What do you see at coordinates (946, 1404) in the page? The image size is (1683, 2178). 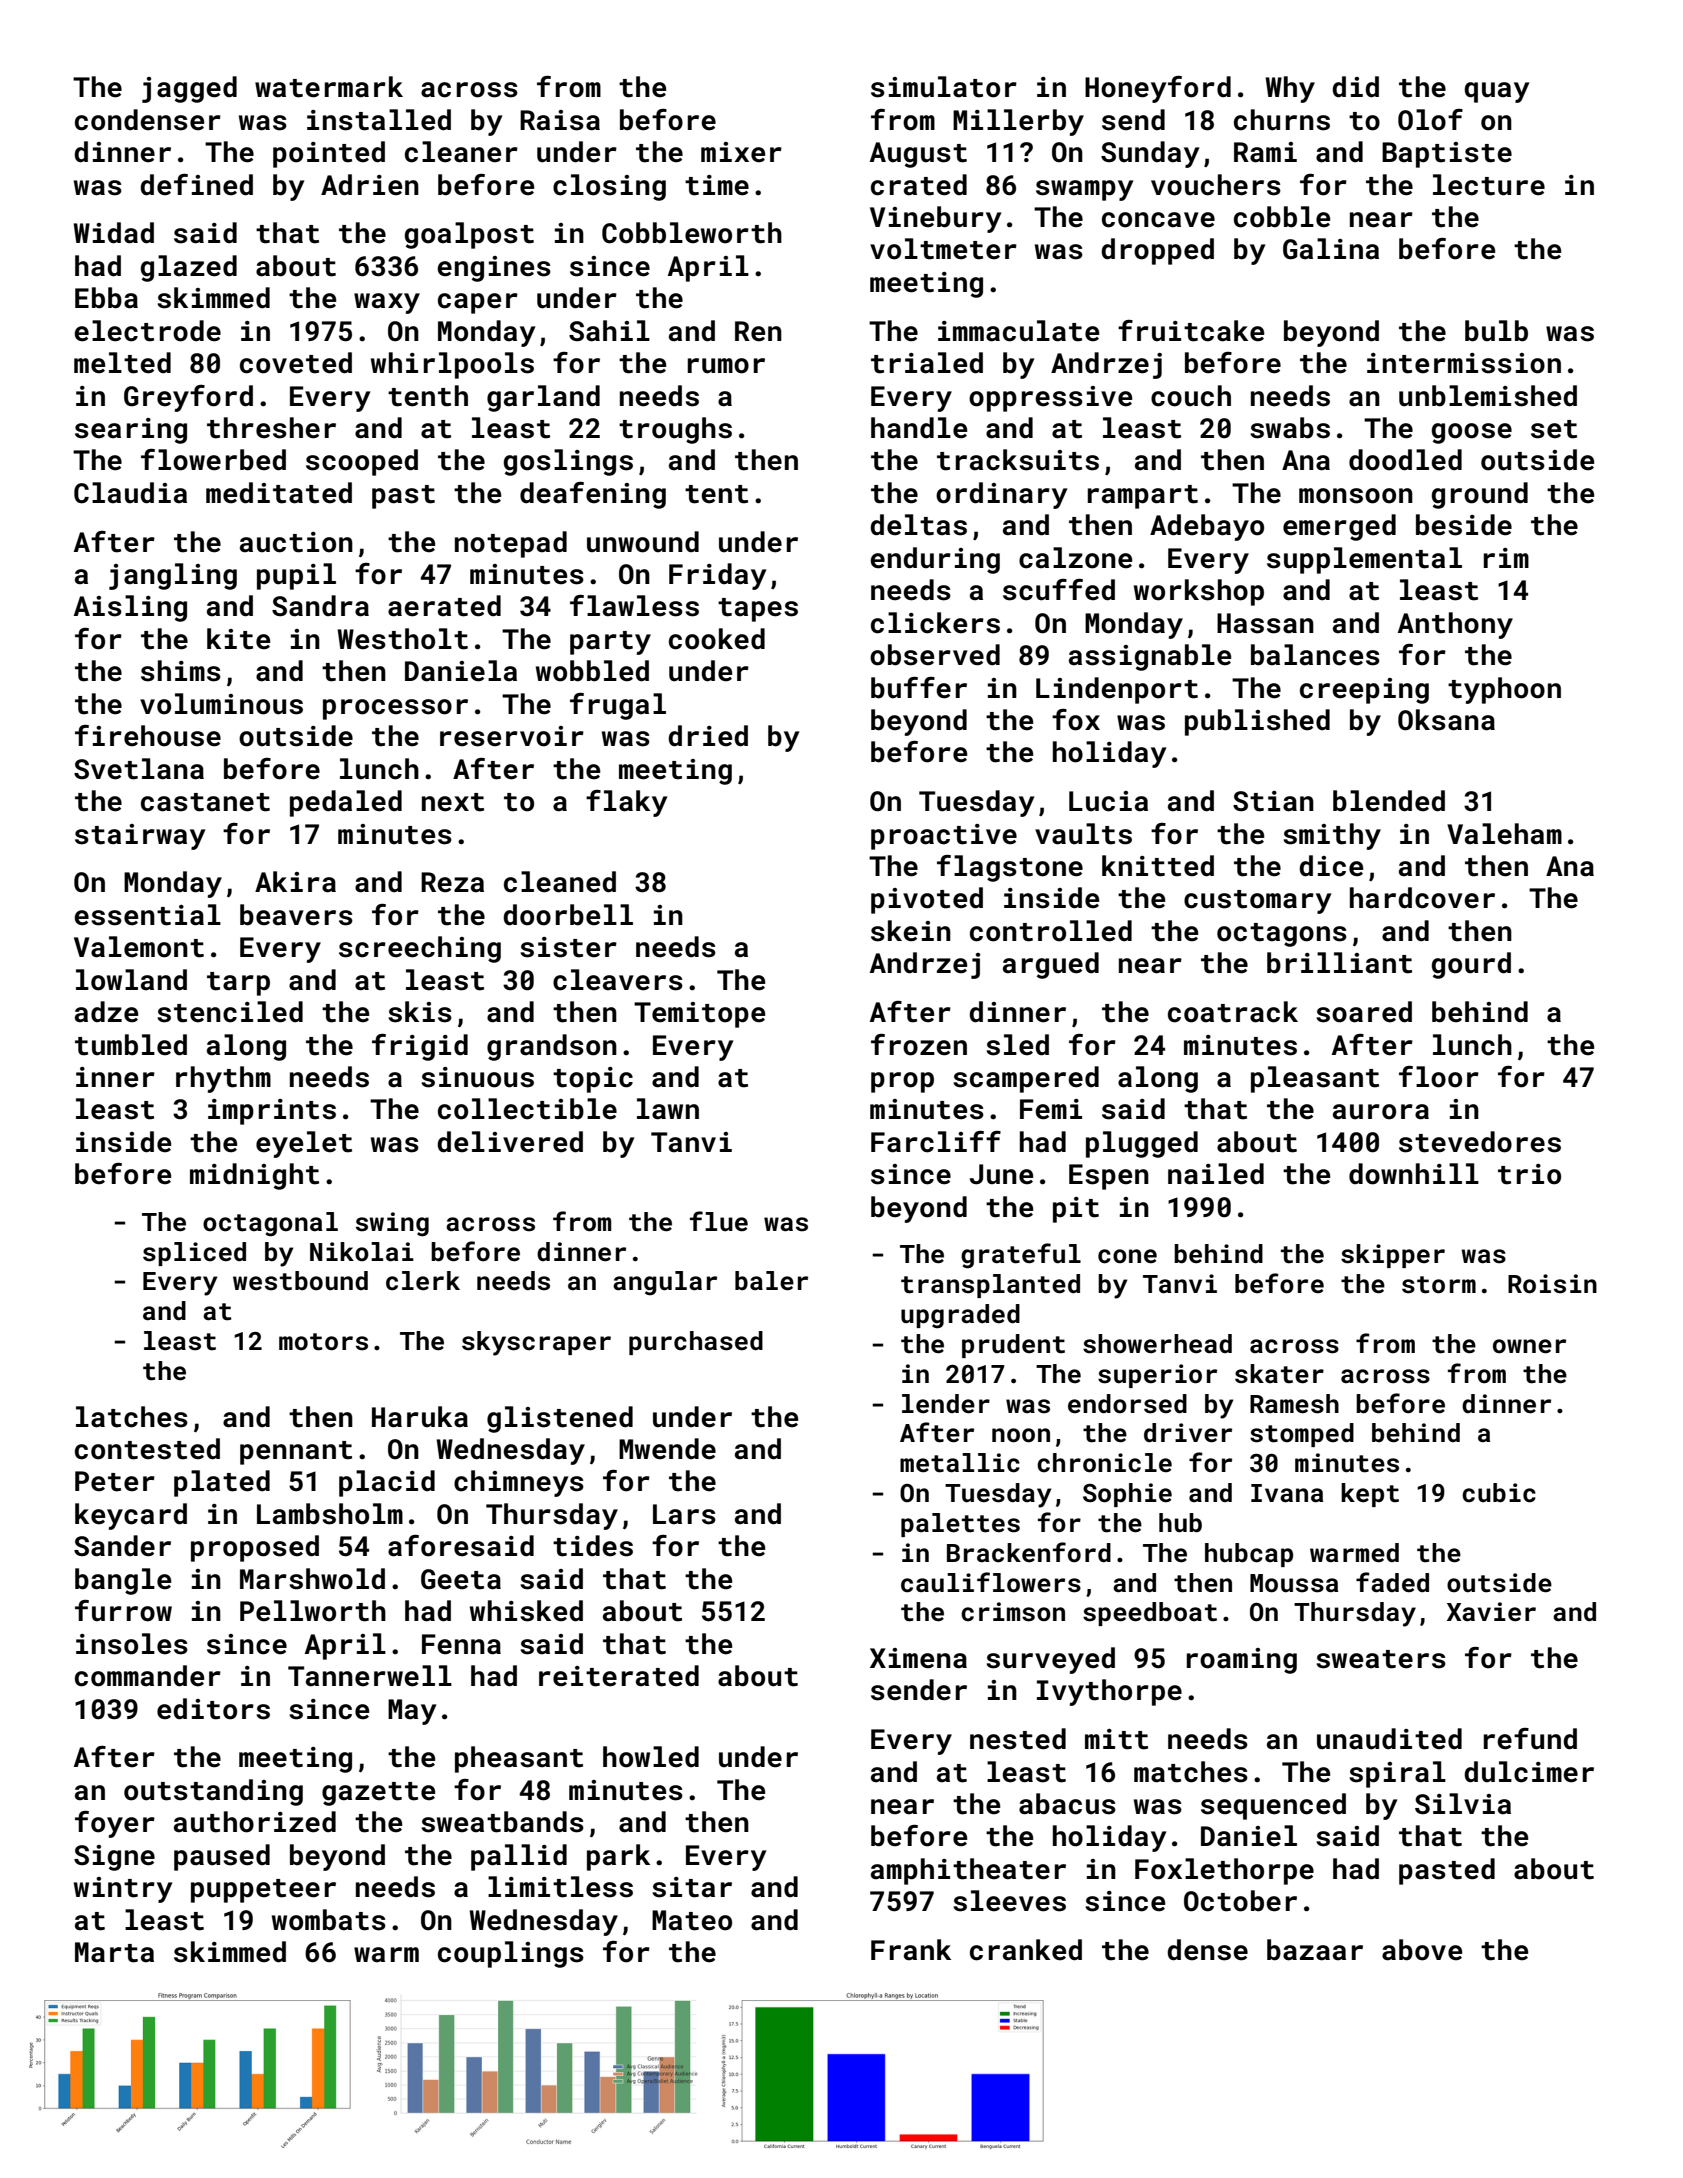 I see `lender` at bounding box center [946, 1404].
